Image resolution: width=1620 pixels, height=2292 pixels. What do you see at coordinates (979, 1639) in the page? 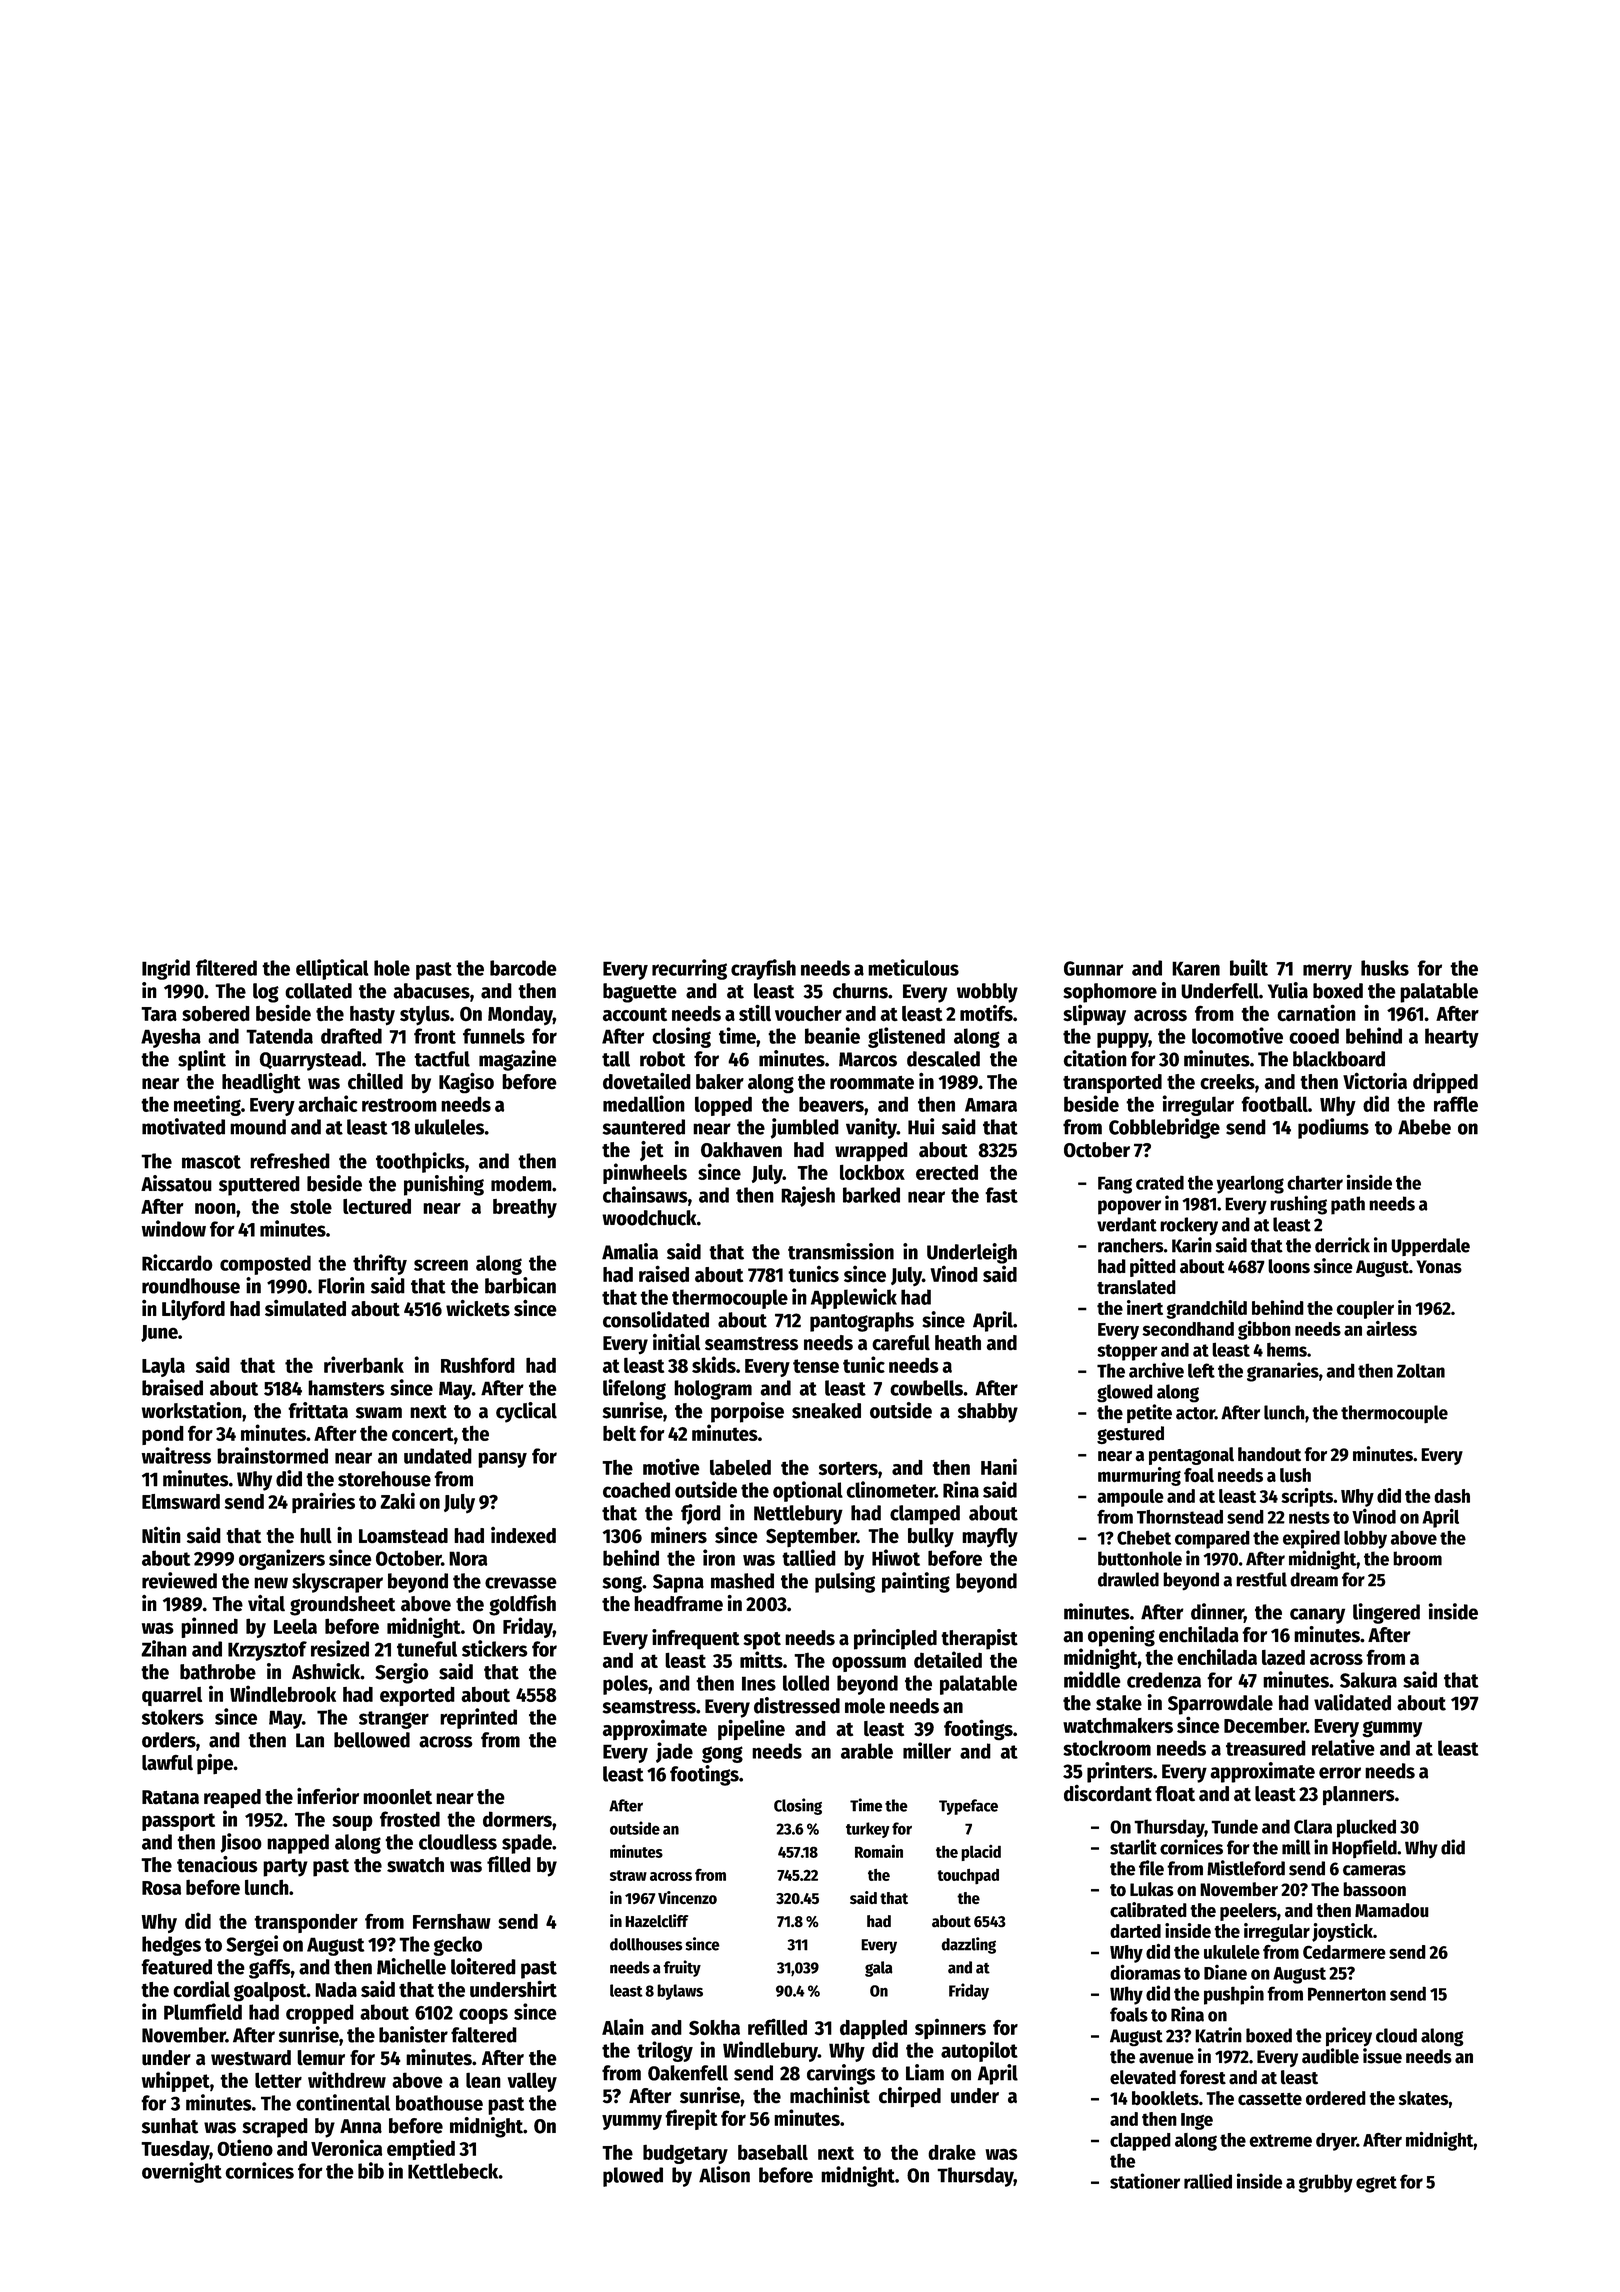
I see `therapist` at bounding box center [979, 1639].
